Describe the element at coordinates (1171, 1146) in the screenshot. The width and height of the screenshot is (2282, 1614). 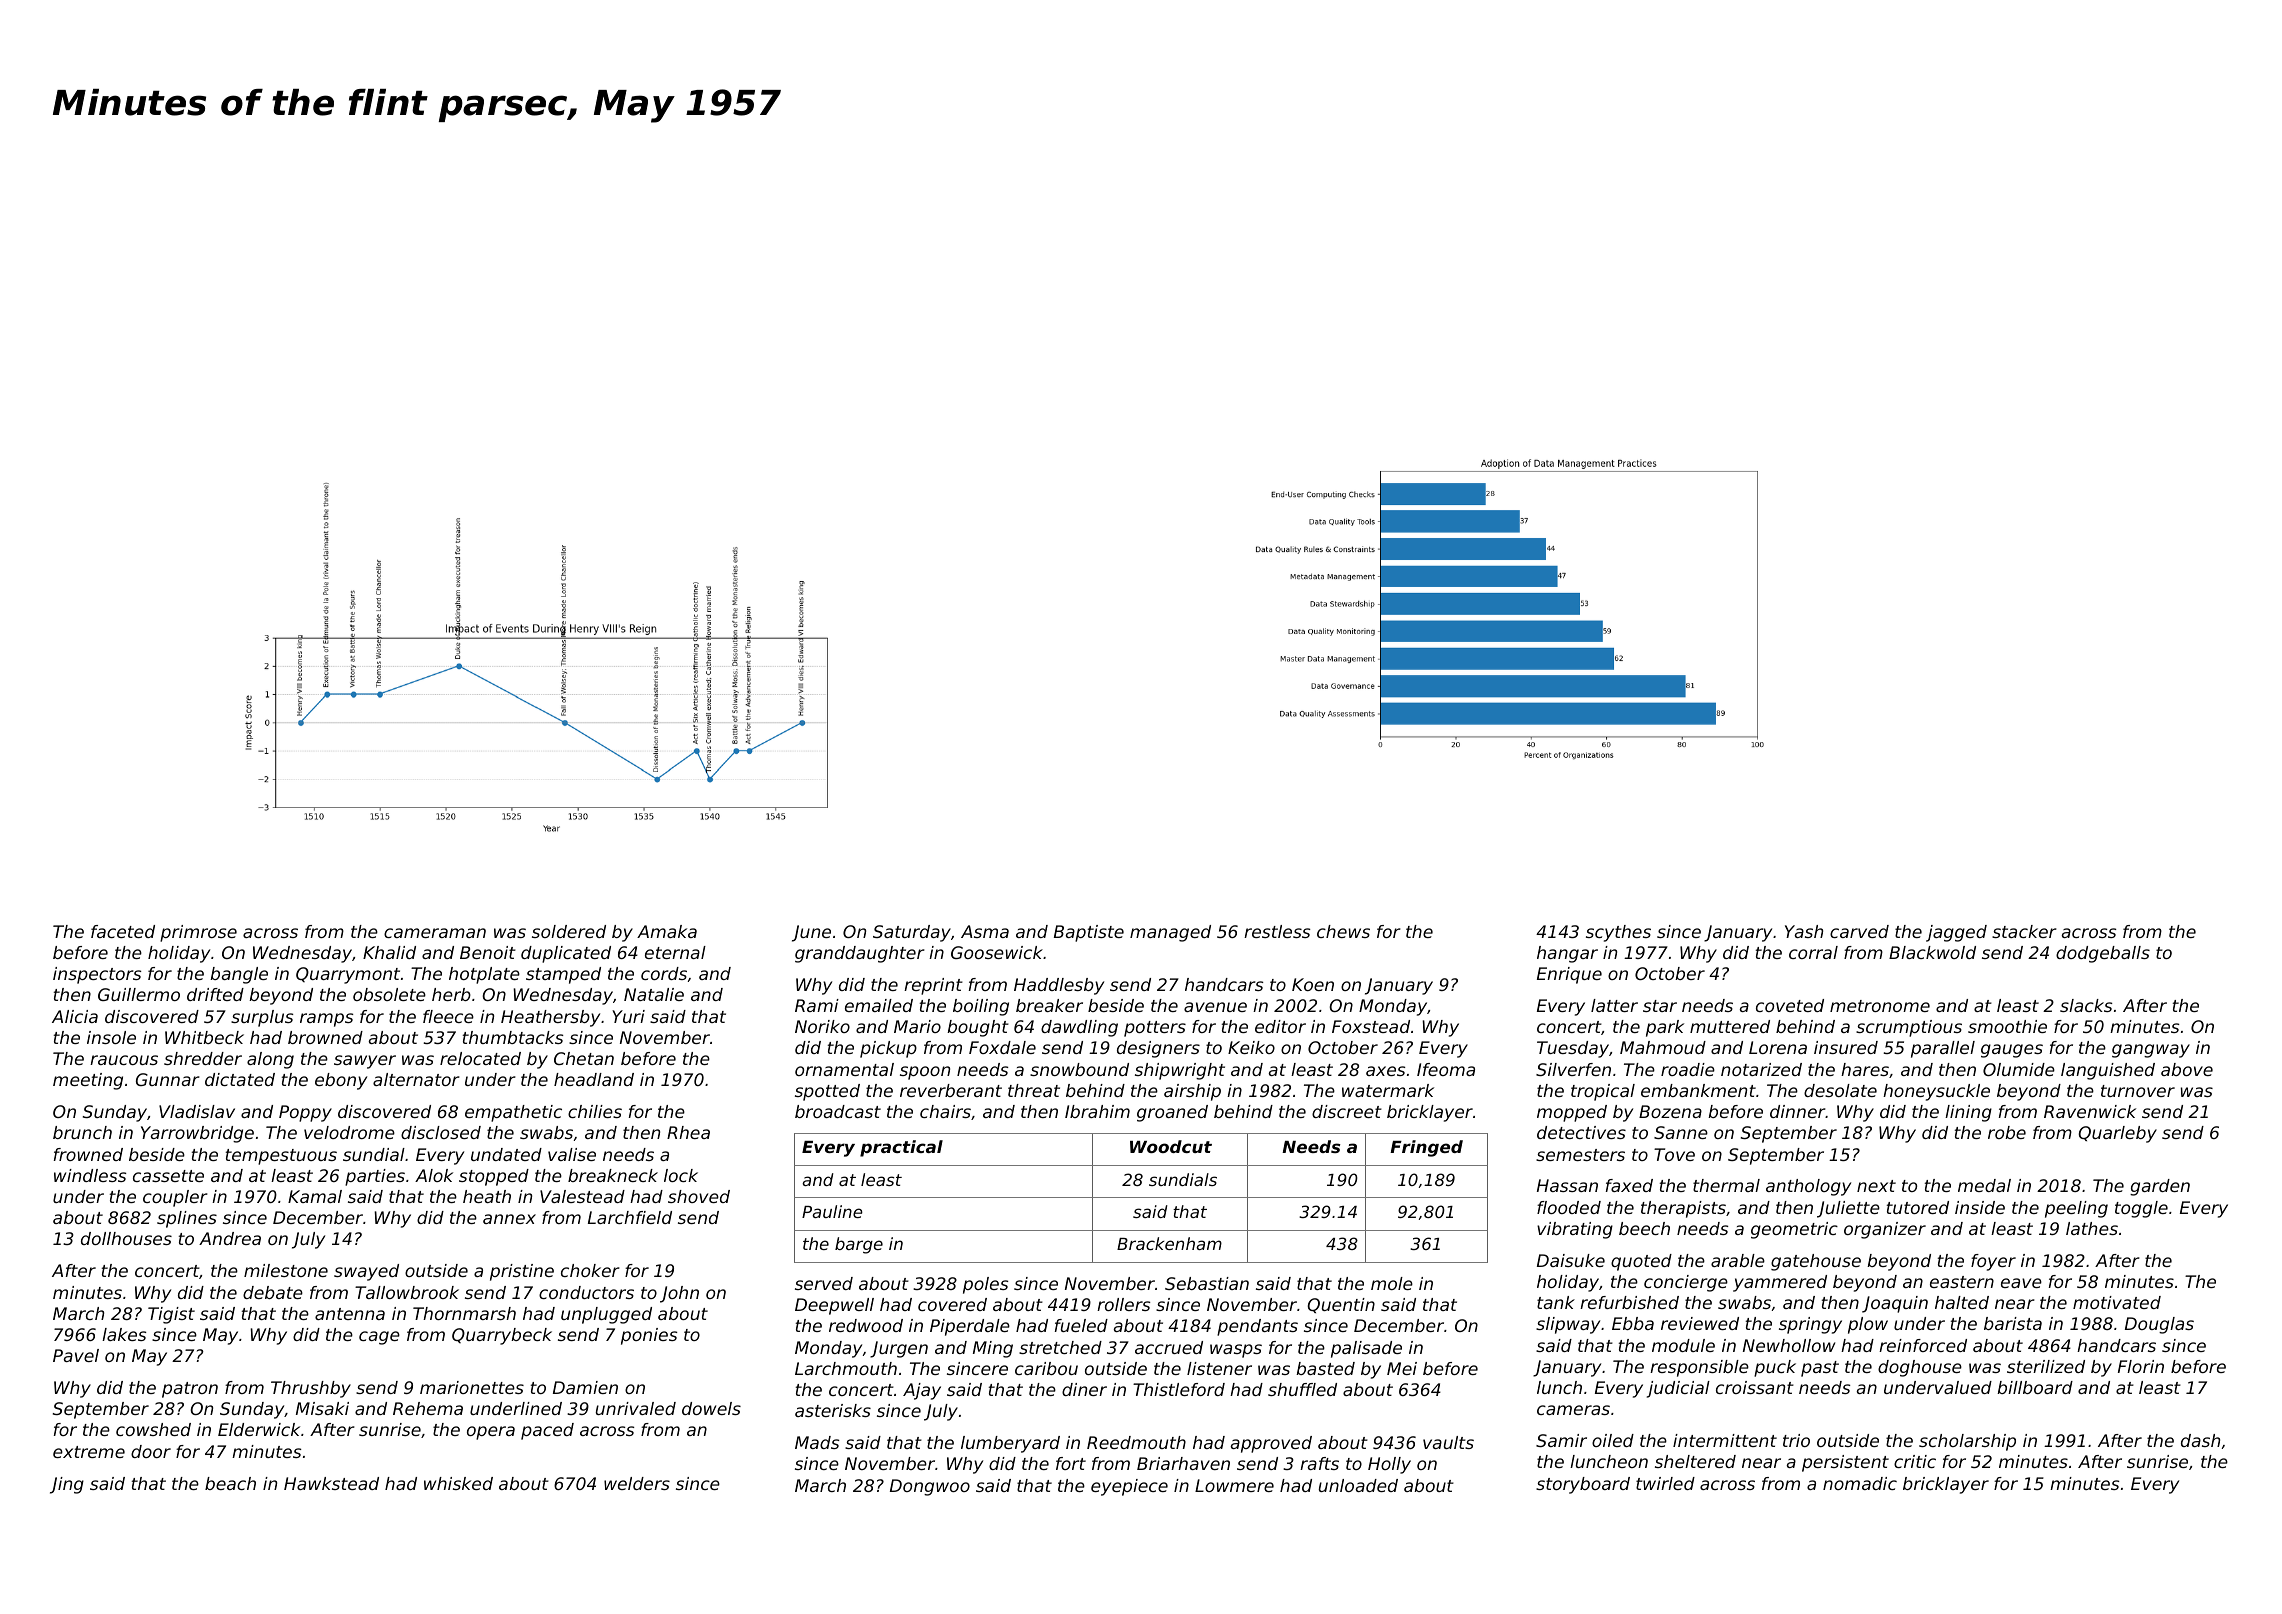
I see `Woodcut` at that location.
